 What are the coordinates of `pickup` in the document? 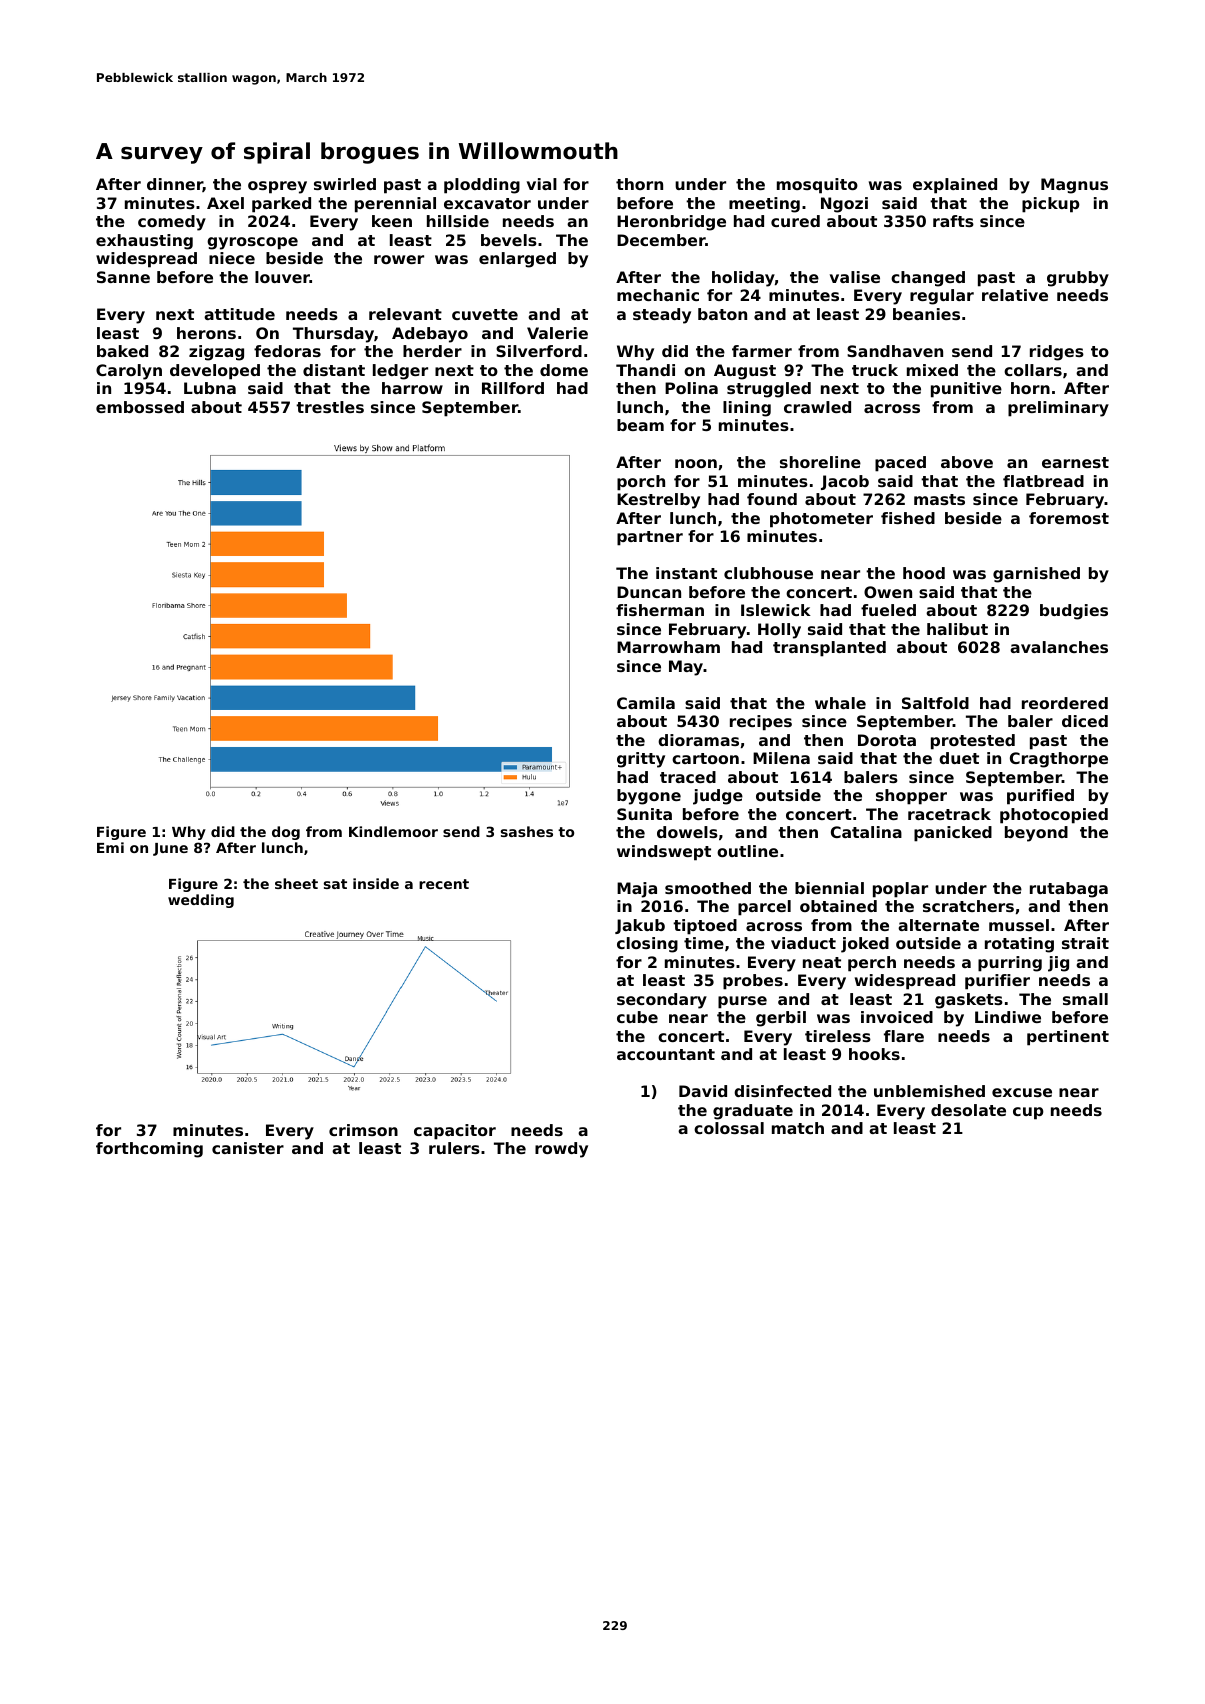 It's located at (1051, 205).
